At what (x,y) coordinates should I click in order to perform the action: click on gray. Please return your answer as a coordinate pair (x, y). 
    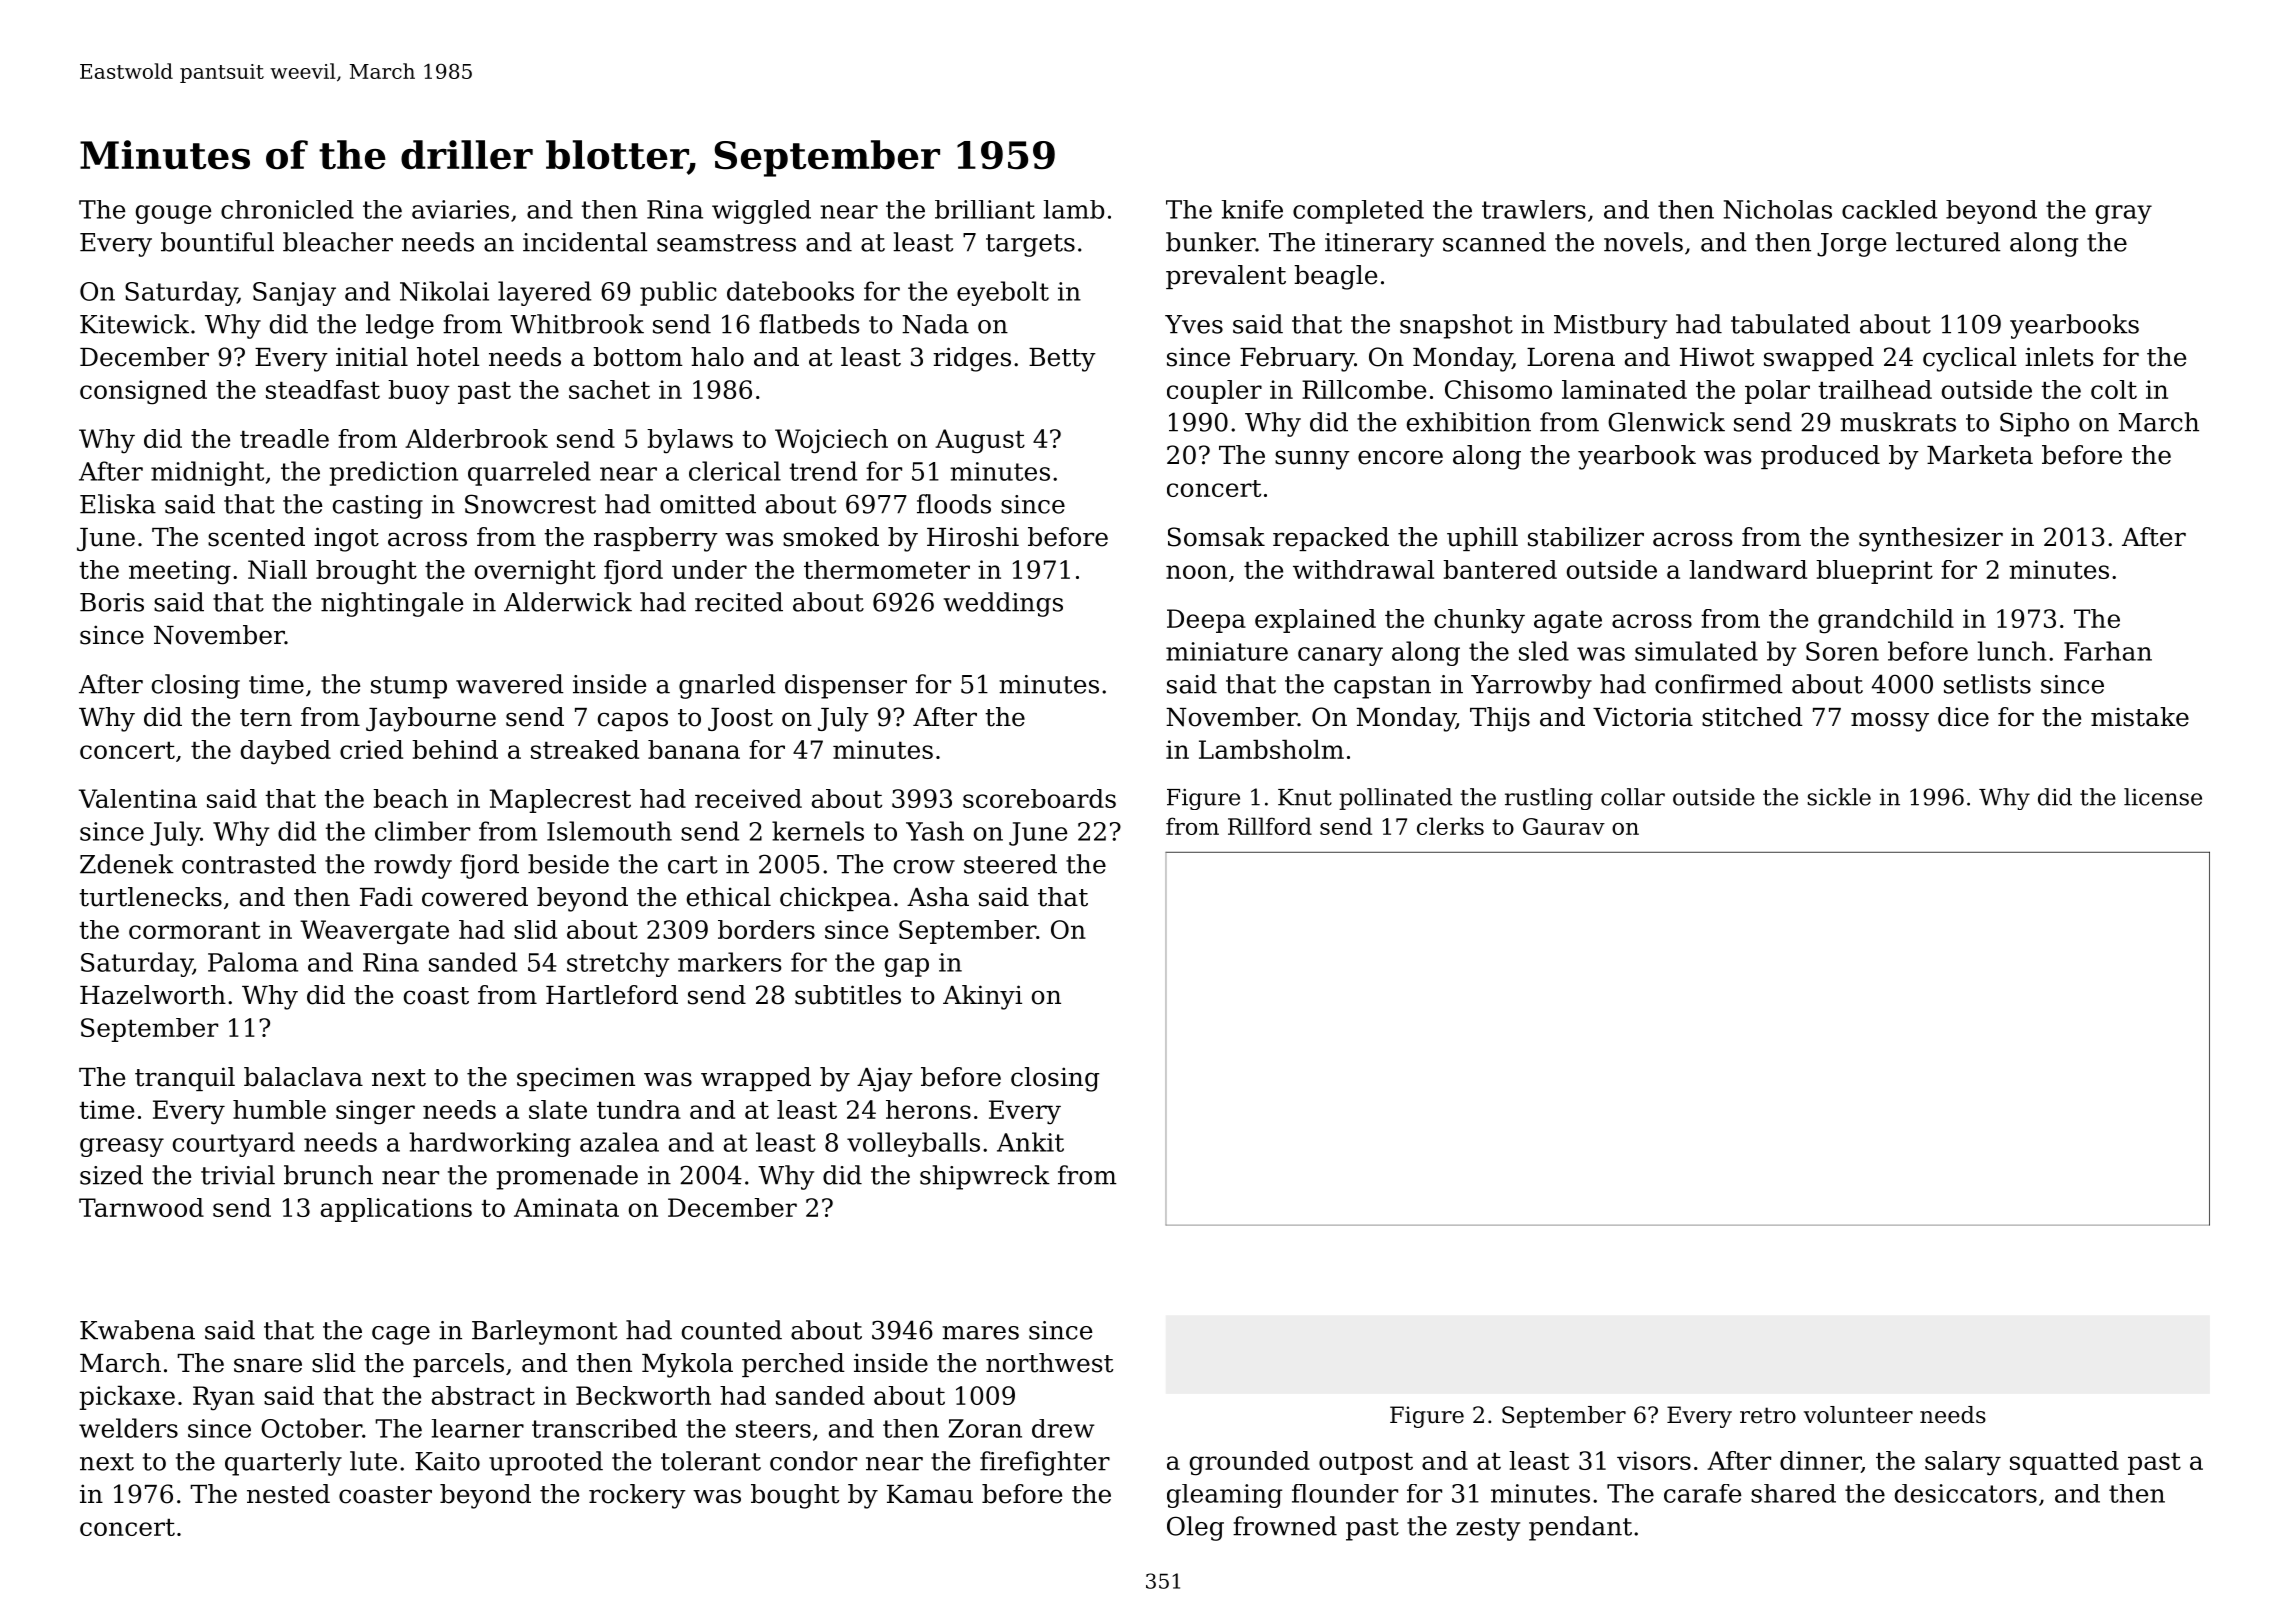
    Looking at the image, I should click on (2124, 214).
